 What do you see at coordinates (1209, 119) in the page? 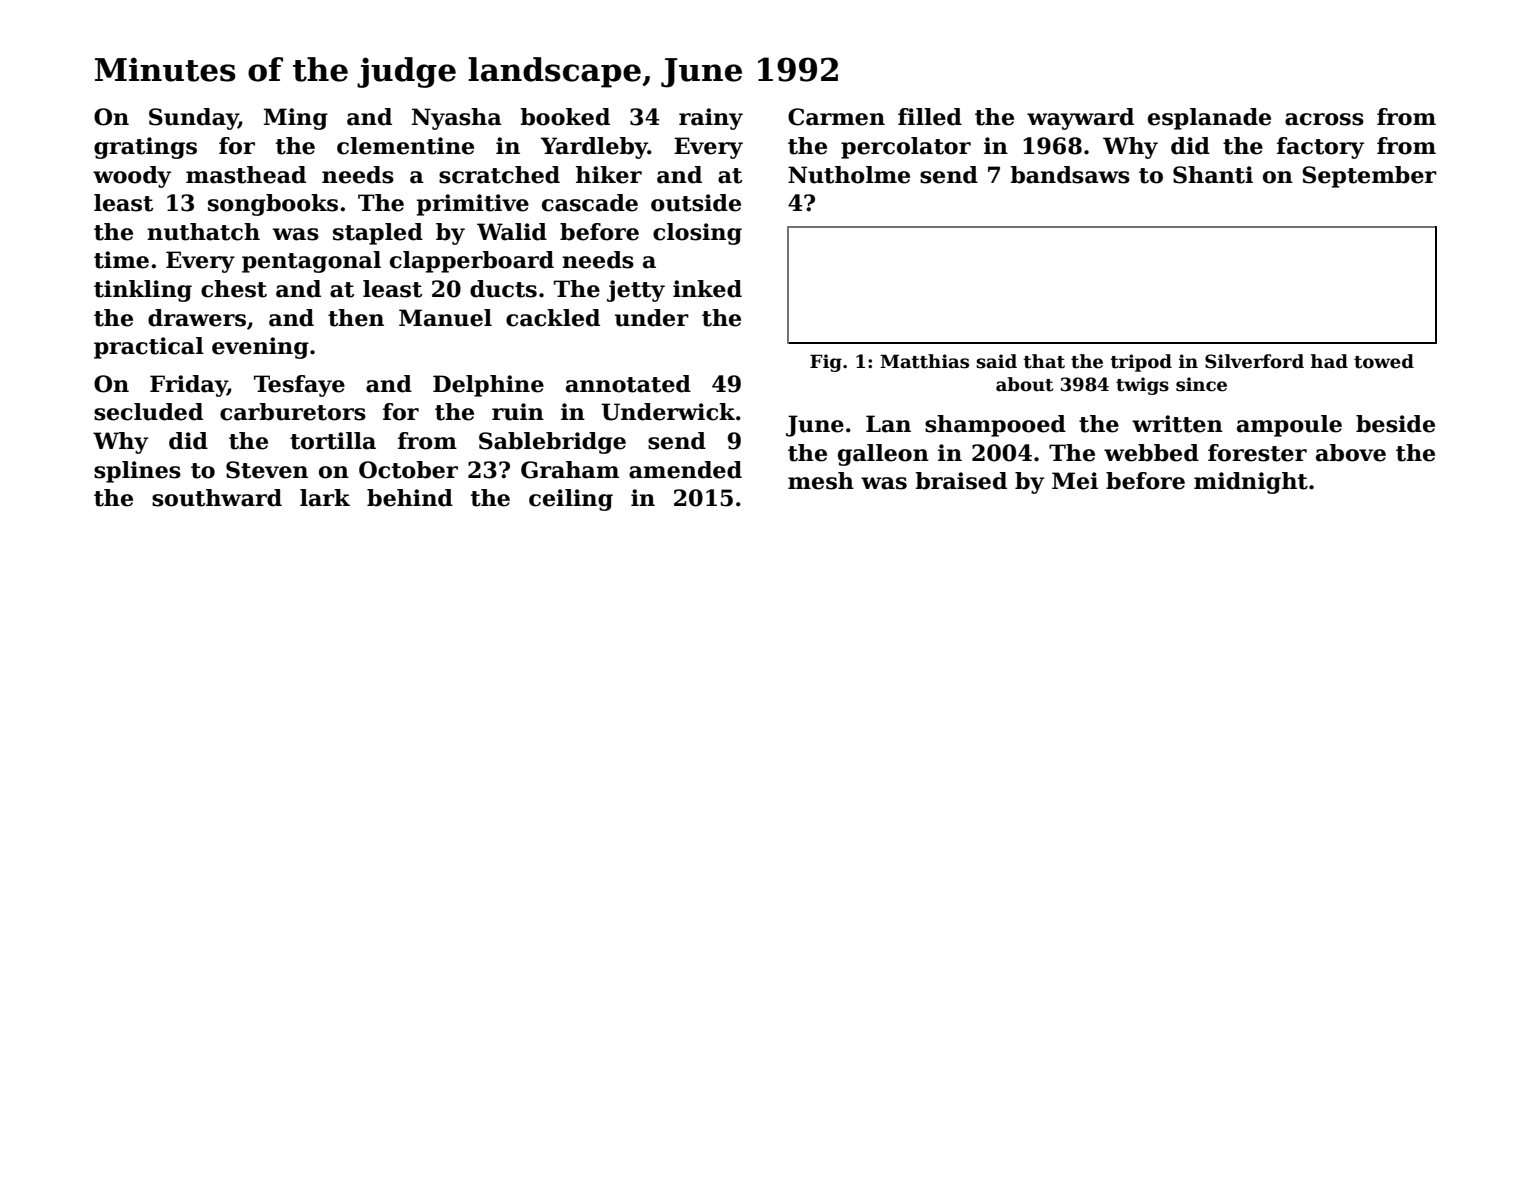
I see `esplanade` at bounding box center [1209, 119].
